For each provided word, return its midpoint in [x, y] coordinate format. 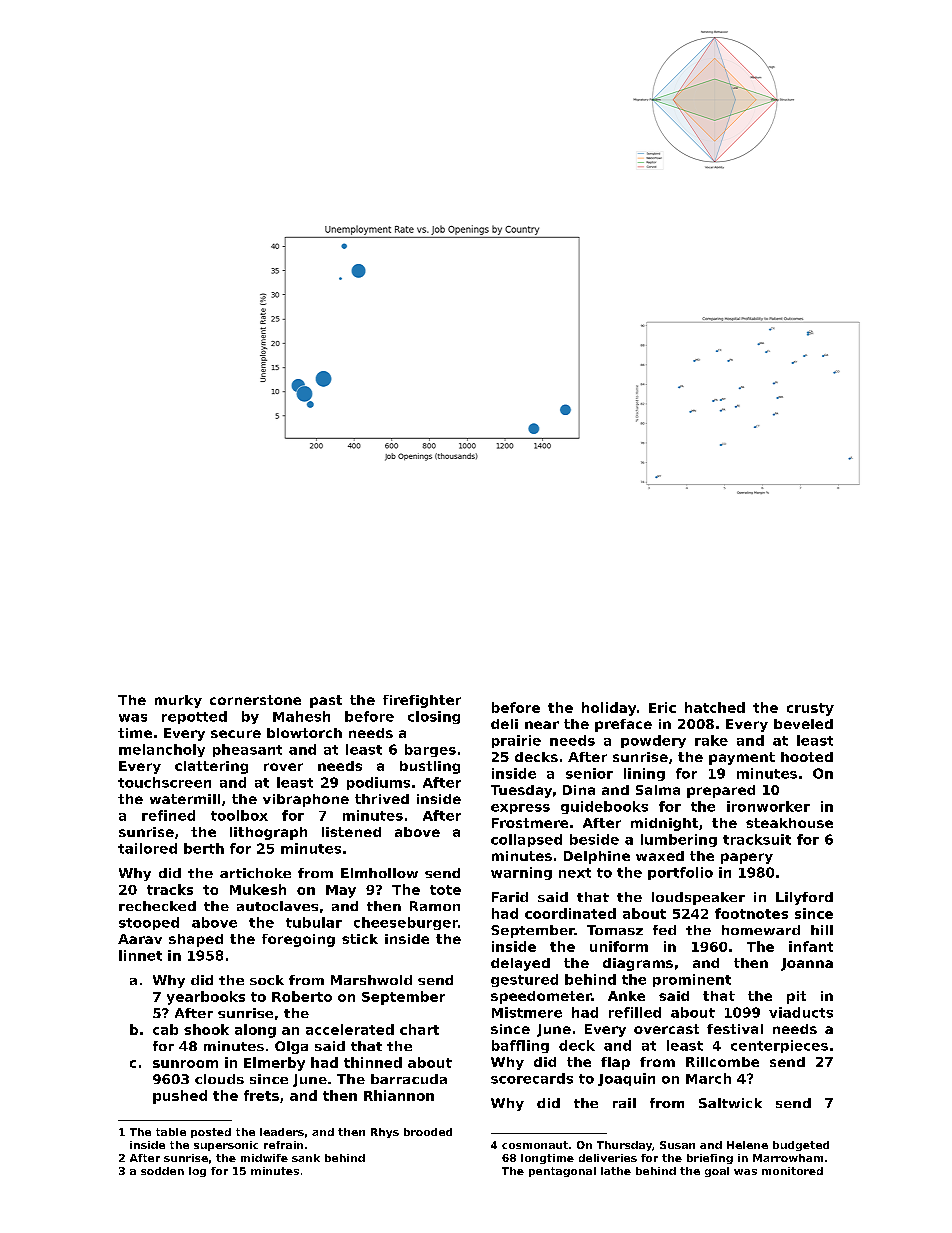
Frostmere [530, 823]
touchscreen [164, 782]
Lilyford [804, 898]
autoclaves [277, 906]
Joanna [807, 964]
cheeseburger [406, 923]
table [171, 1132]
